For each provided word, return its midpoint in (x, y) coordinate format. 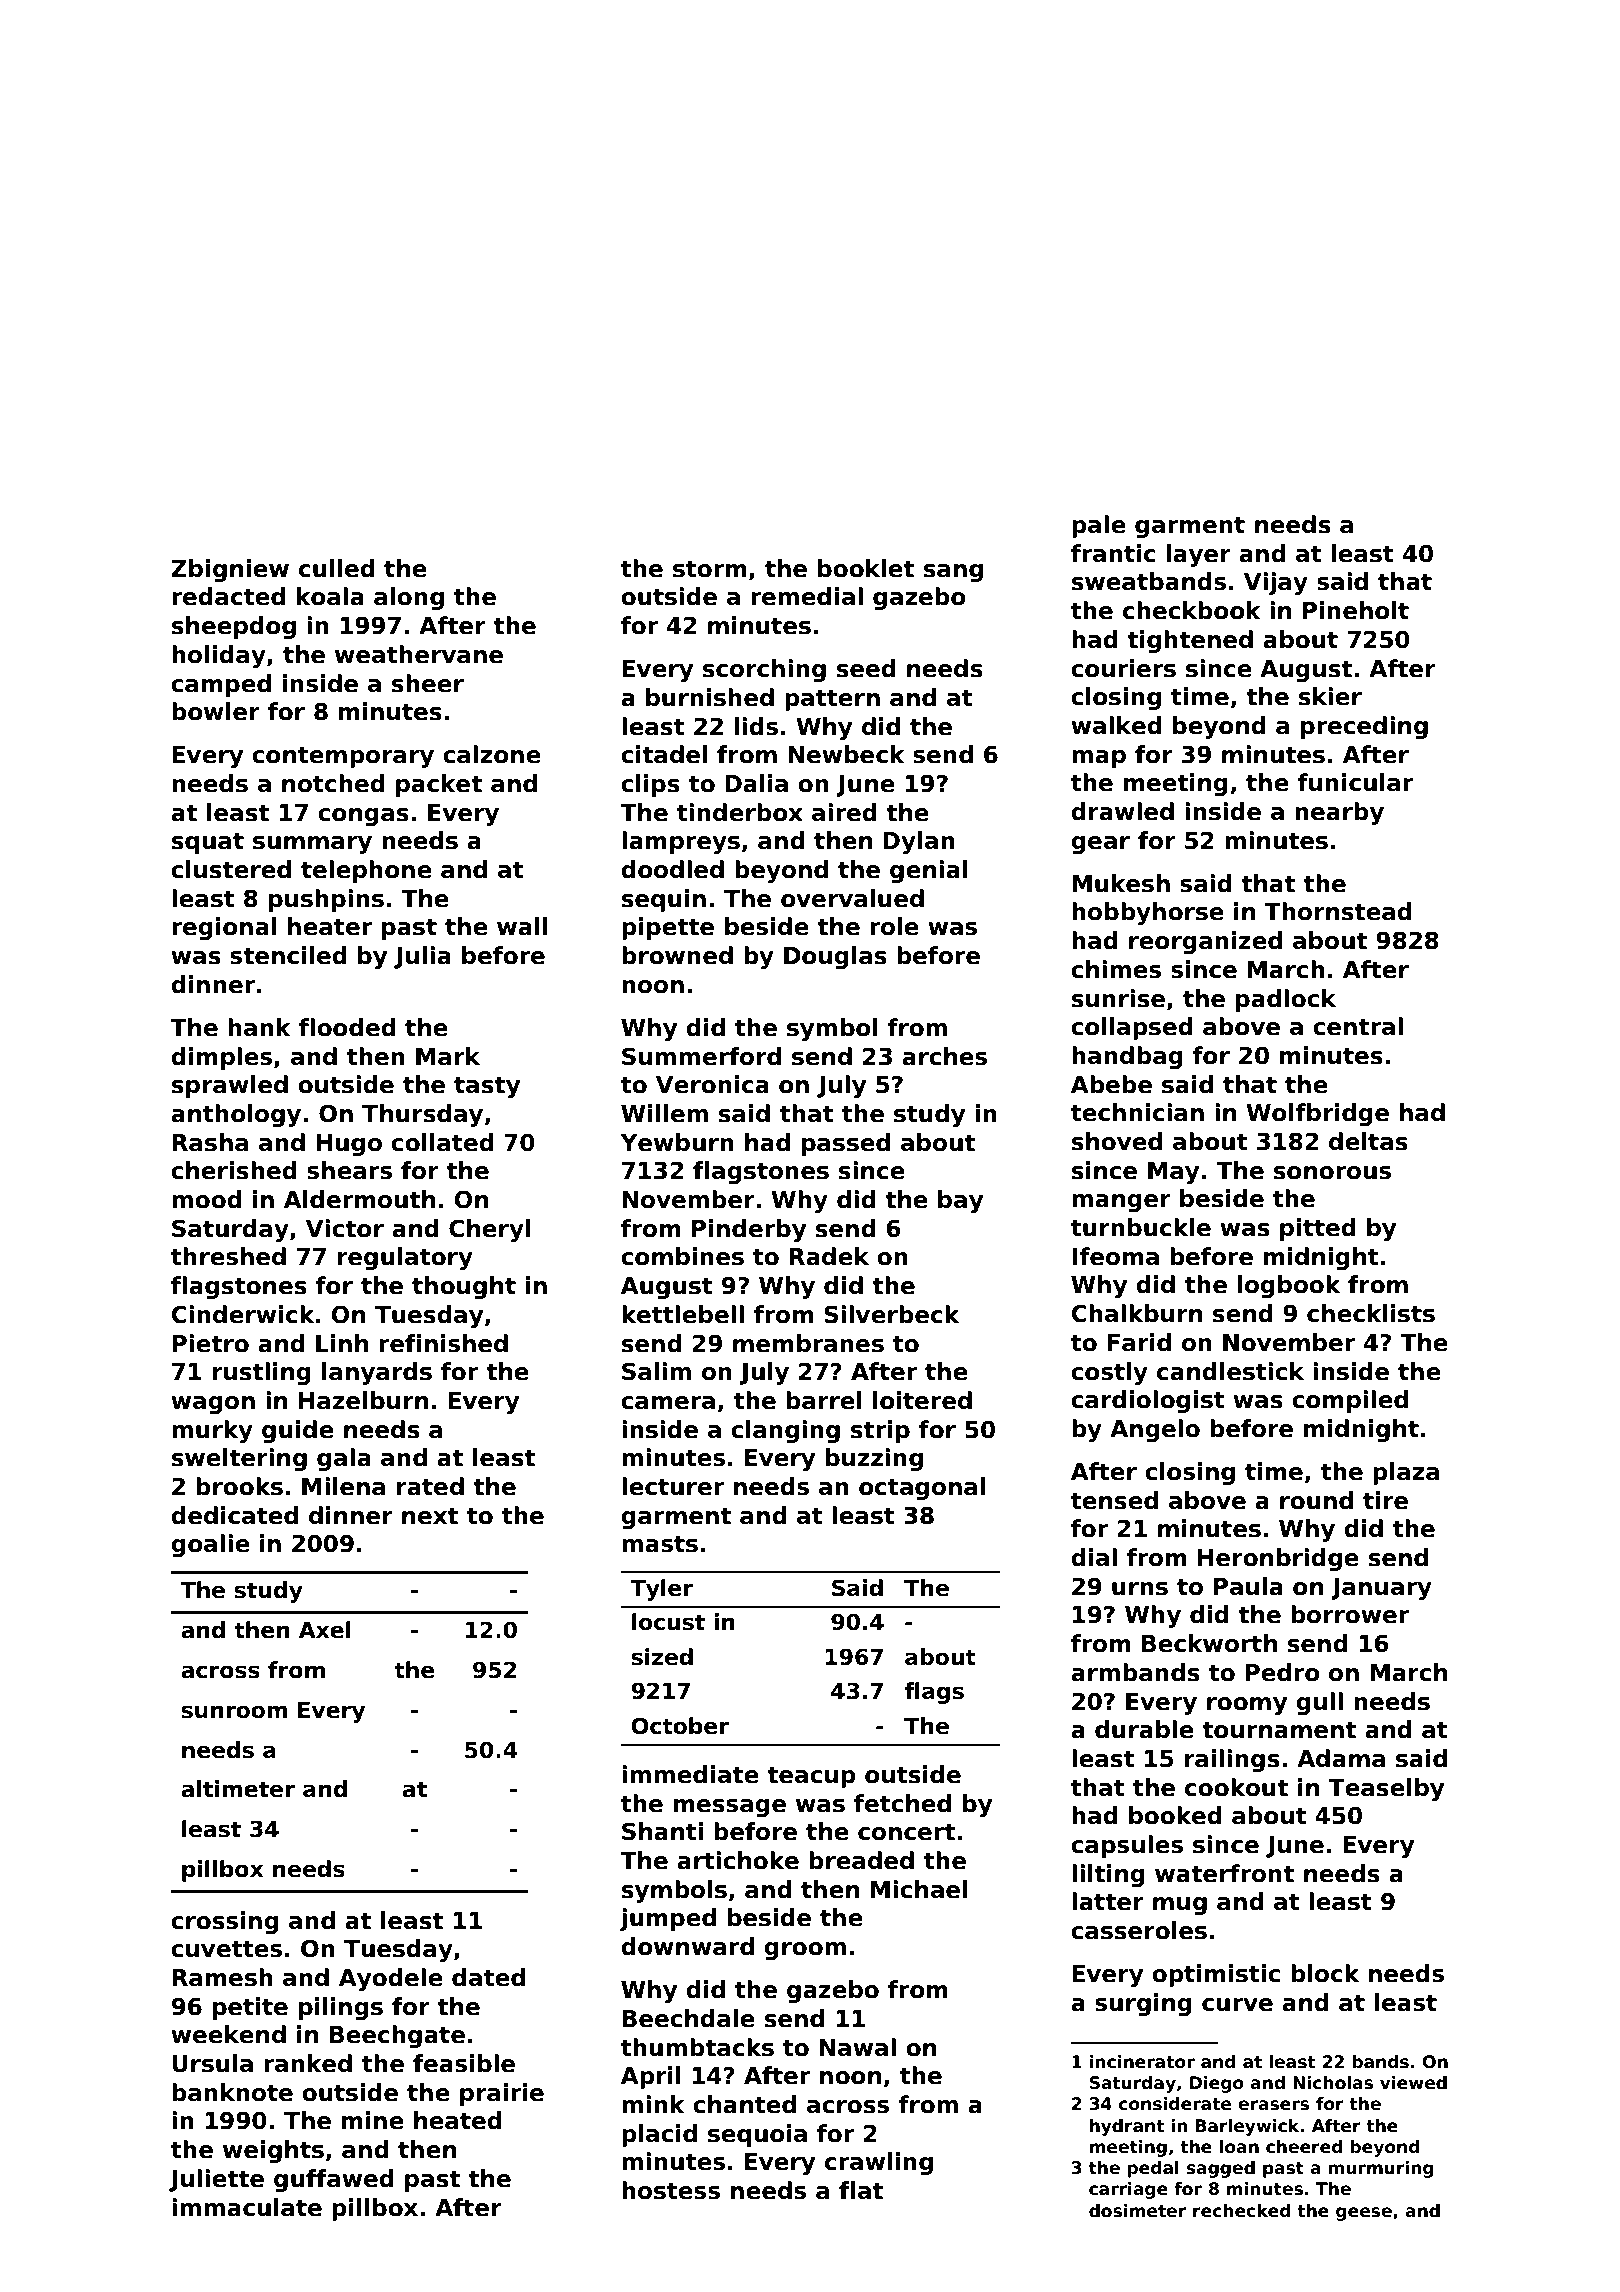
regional (224, 928)
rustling (262, 1373)
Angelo (1155, 1430)
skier (1330, 696)
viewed (1413, 2083)
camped (221, 685)
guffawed (334, 2180)
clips (650, 785)
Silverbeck (891, 1314)
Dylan (919, 842)
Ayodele (391, 1979)
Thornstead (1338, 911)
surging (1143, 2004)
